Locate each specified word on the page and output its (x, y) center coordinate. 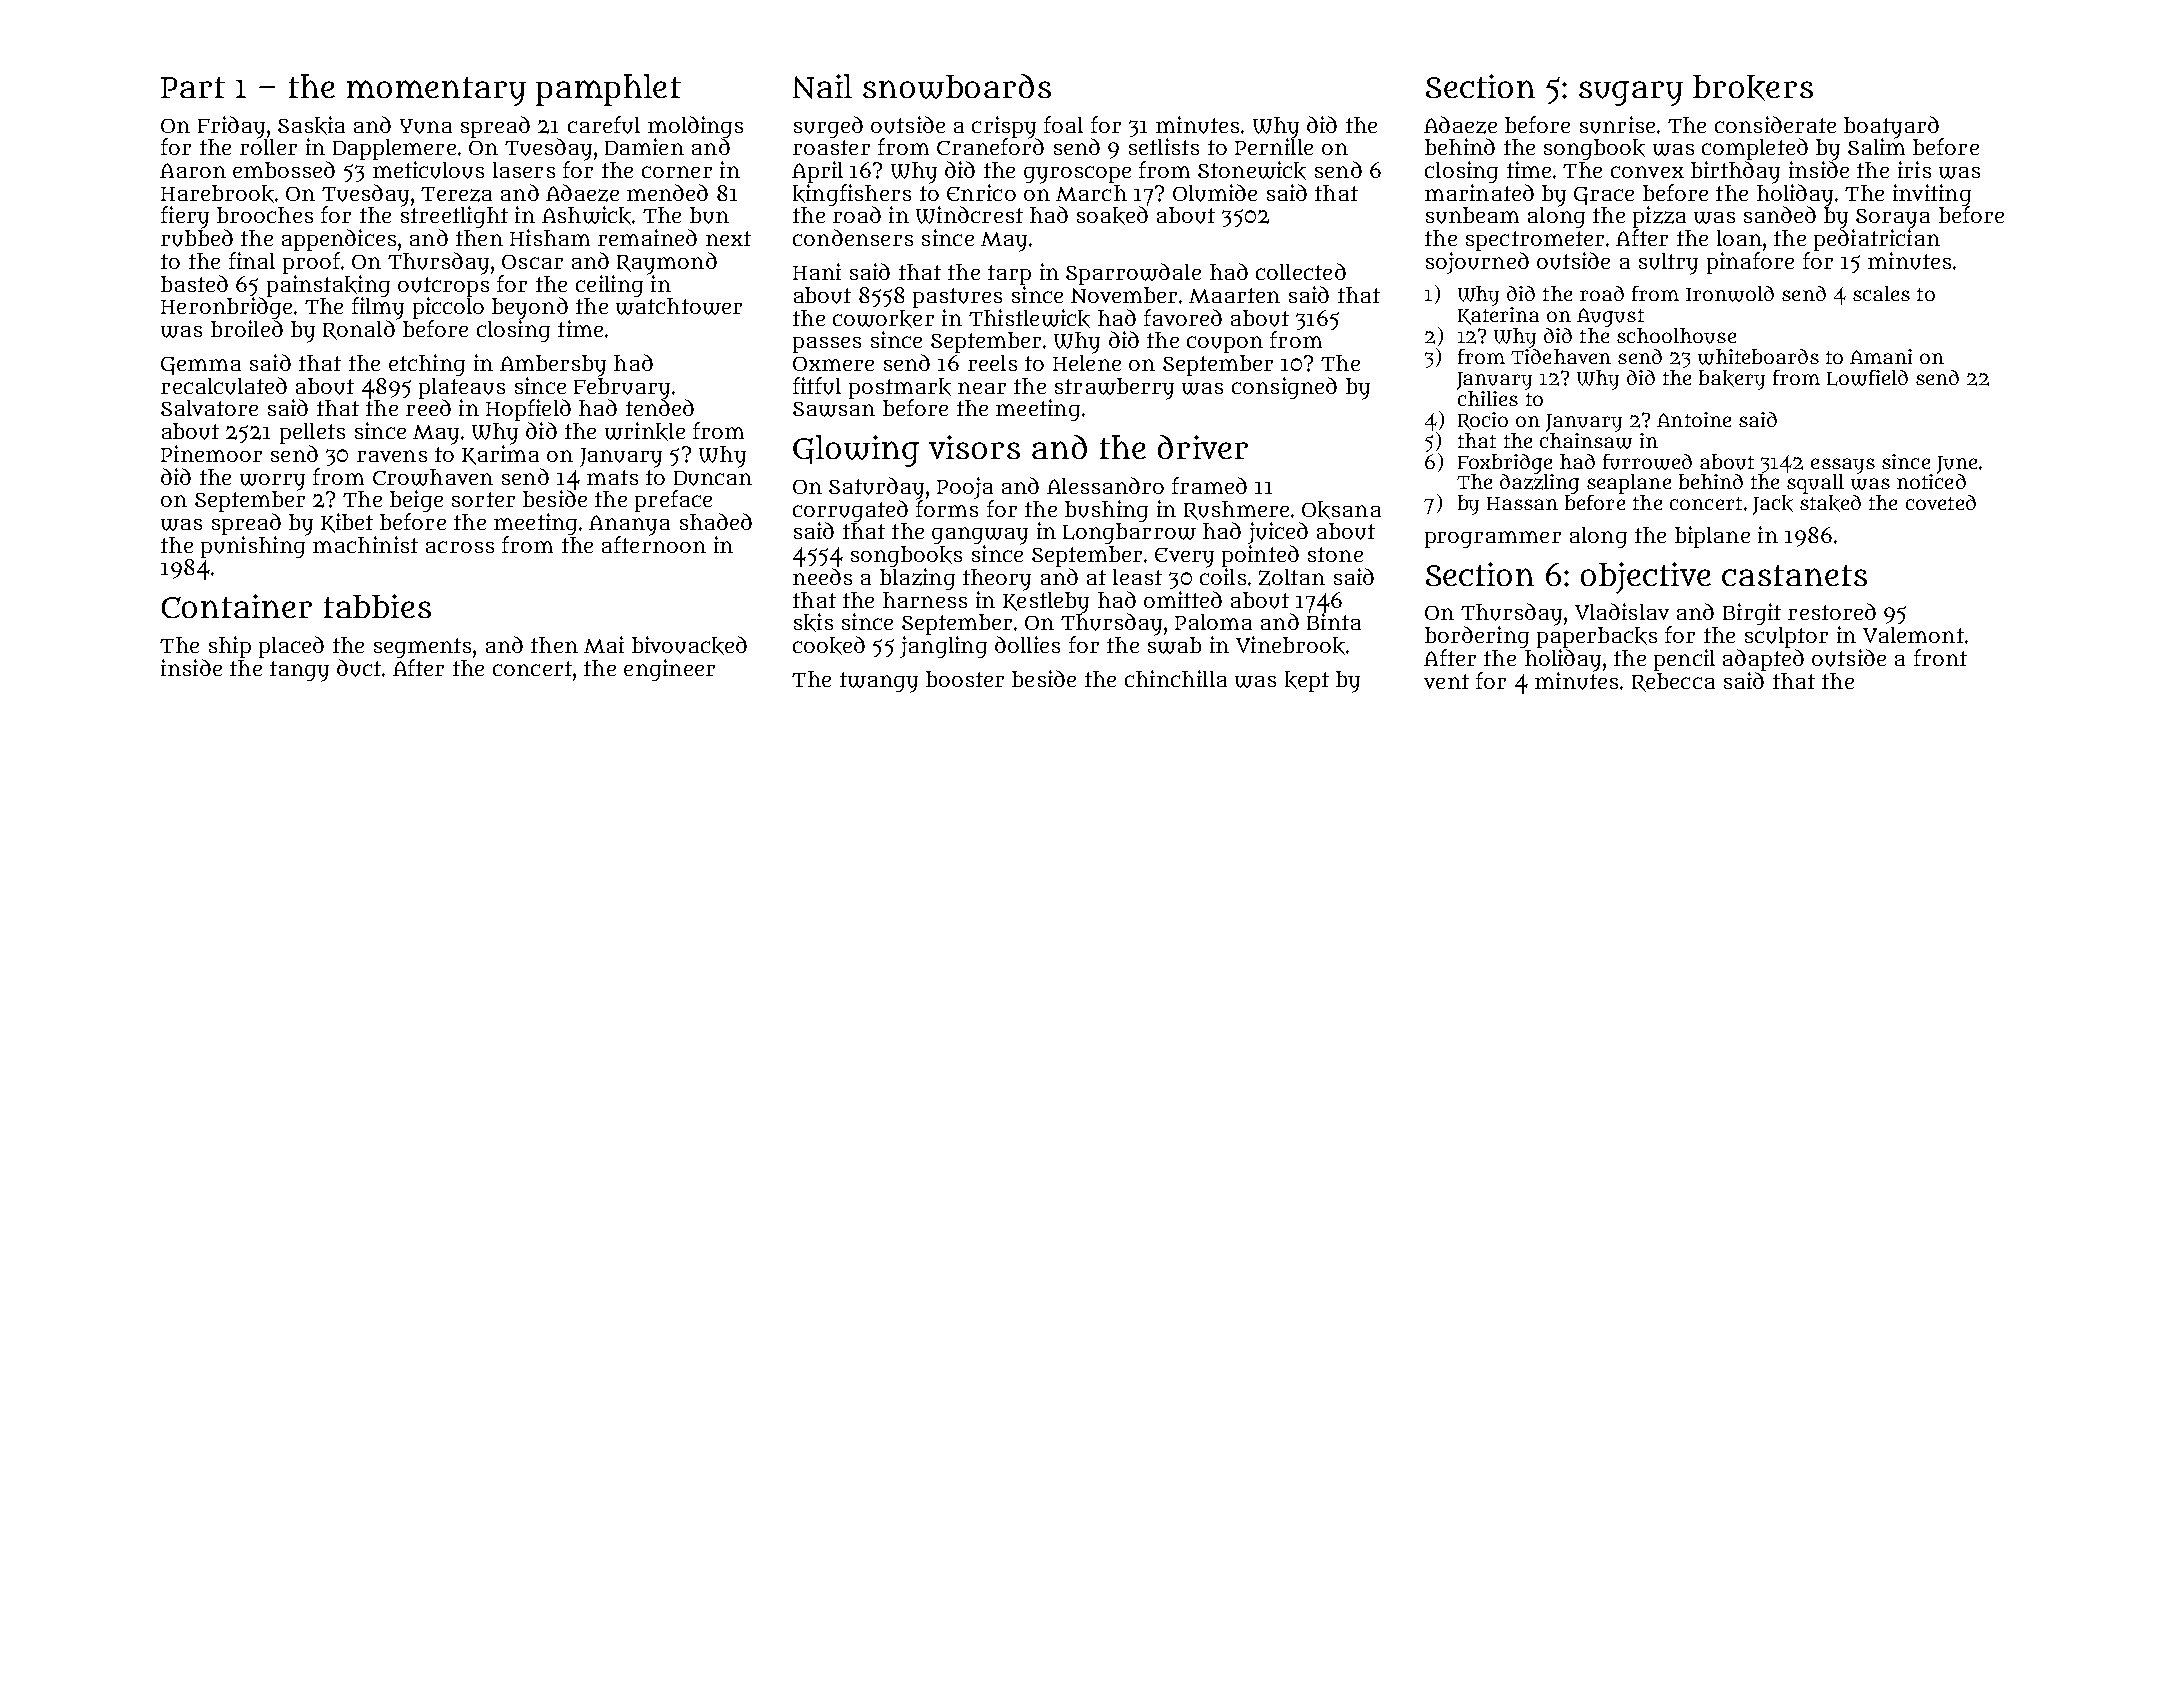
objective (1646, 578)
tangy (299, 671)
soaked (1112, 215)
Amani (1881, 356)
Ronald (359, 330)
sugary (1631, 93)
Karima (500, 455)
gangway (980, 536)
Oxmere (833, 364)
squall (1815, 484)
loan (1739, 238)
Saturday (876, 488)
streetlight (454, 217)
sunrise (1617, 125)
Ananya (629, 525)
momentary (436, 91)
